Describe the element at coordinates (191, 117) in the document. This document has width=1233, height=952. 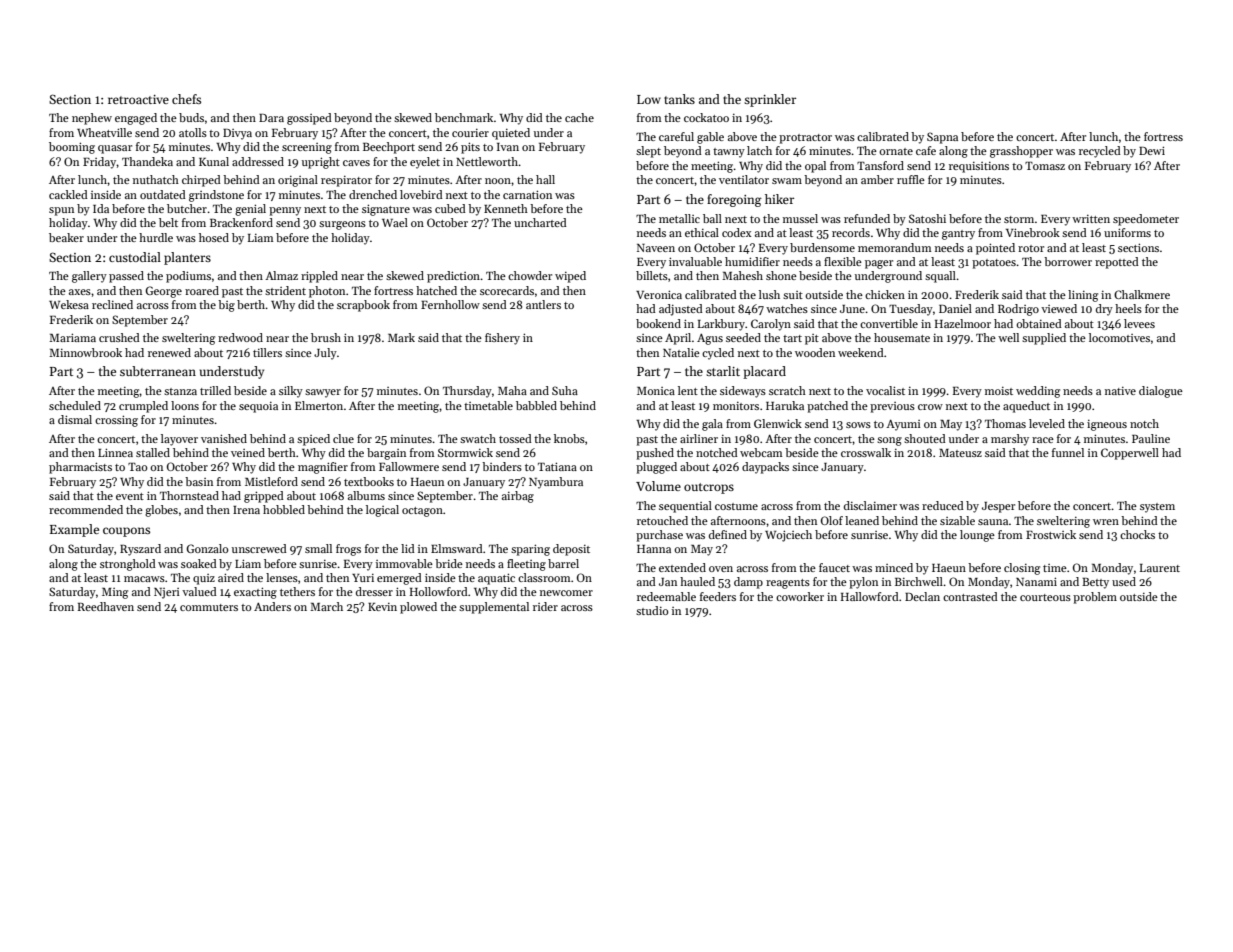
I see `buds` at that location.
